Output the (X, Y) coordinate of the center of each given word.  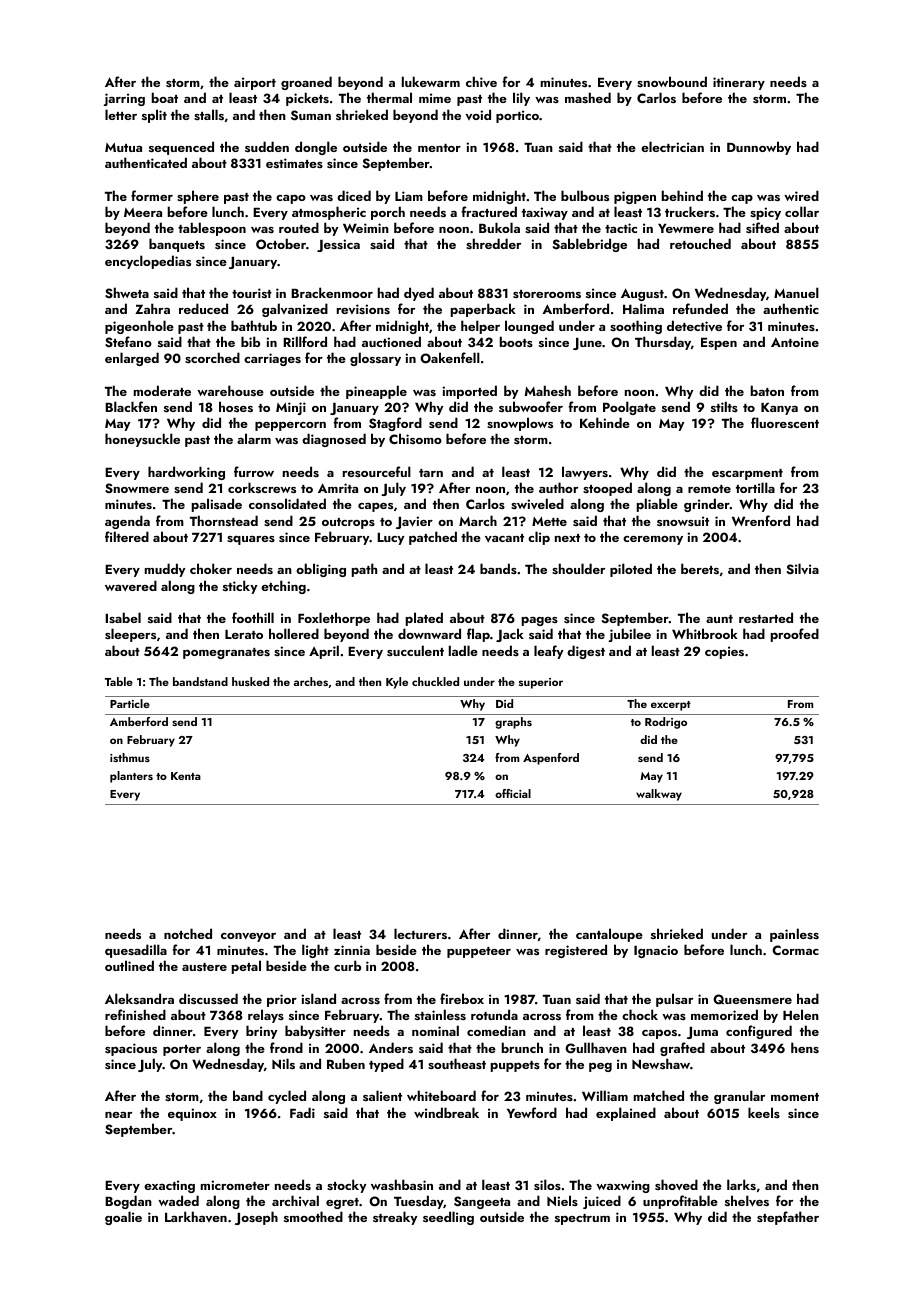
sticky (240, 587)
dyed (419, 294)
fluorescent (785, 422)
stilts (724, 406)
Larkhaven (196, 1216)
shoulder (578, 568)
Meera (143, 212)
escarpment (747, 474)
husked (250, 681)
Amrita (338, 488)
